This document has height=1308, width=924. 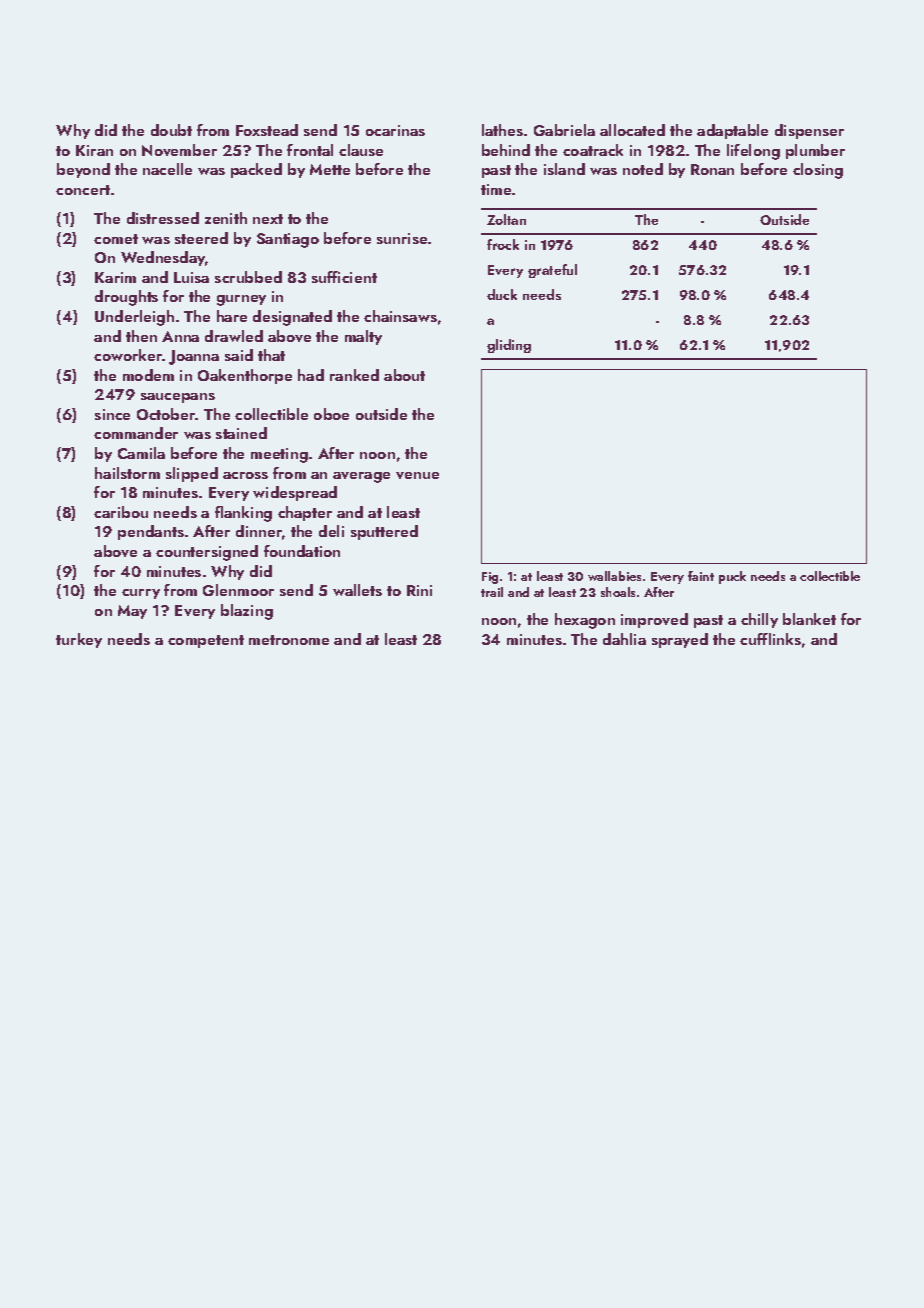 What do you see at coordinates (509, 346) in the document?
I see `gliding` at bounding box center [509, 346].
